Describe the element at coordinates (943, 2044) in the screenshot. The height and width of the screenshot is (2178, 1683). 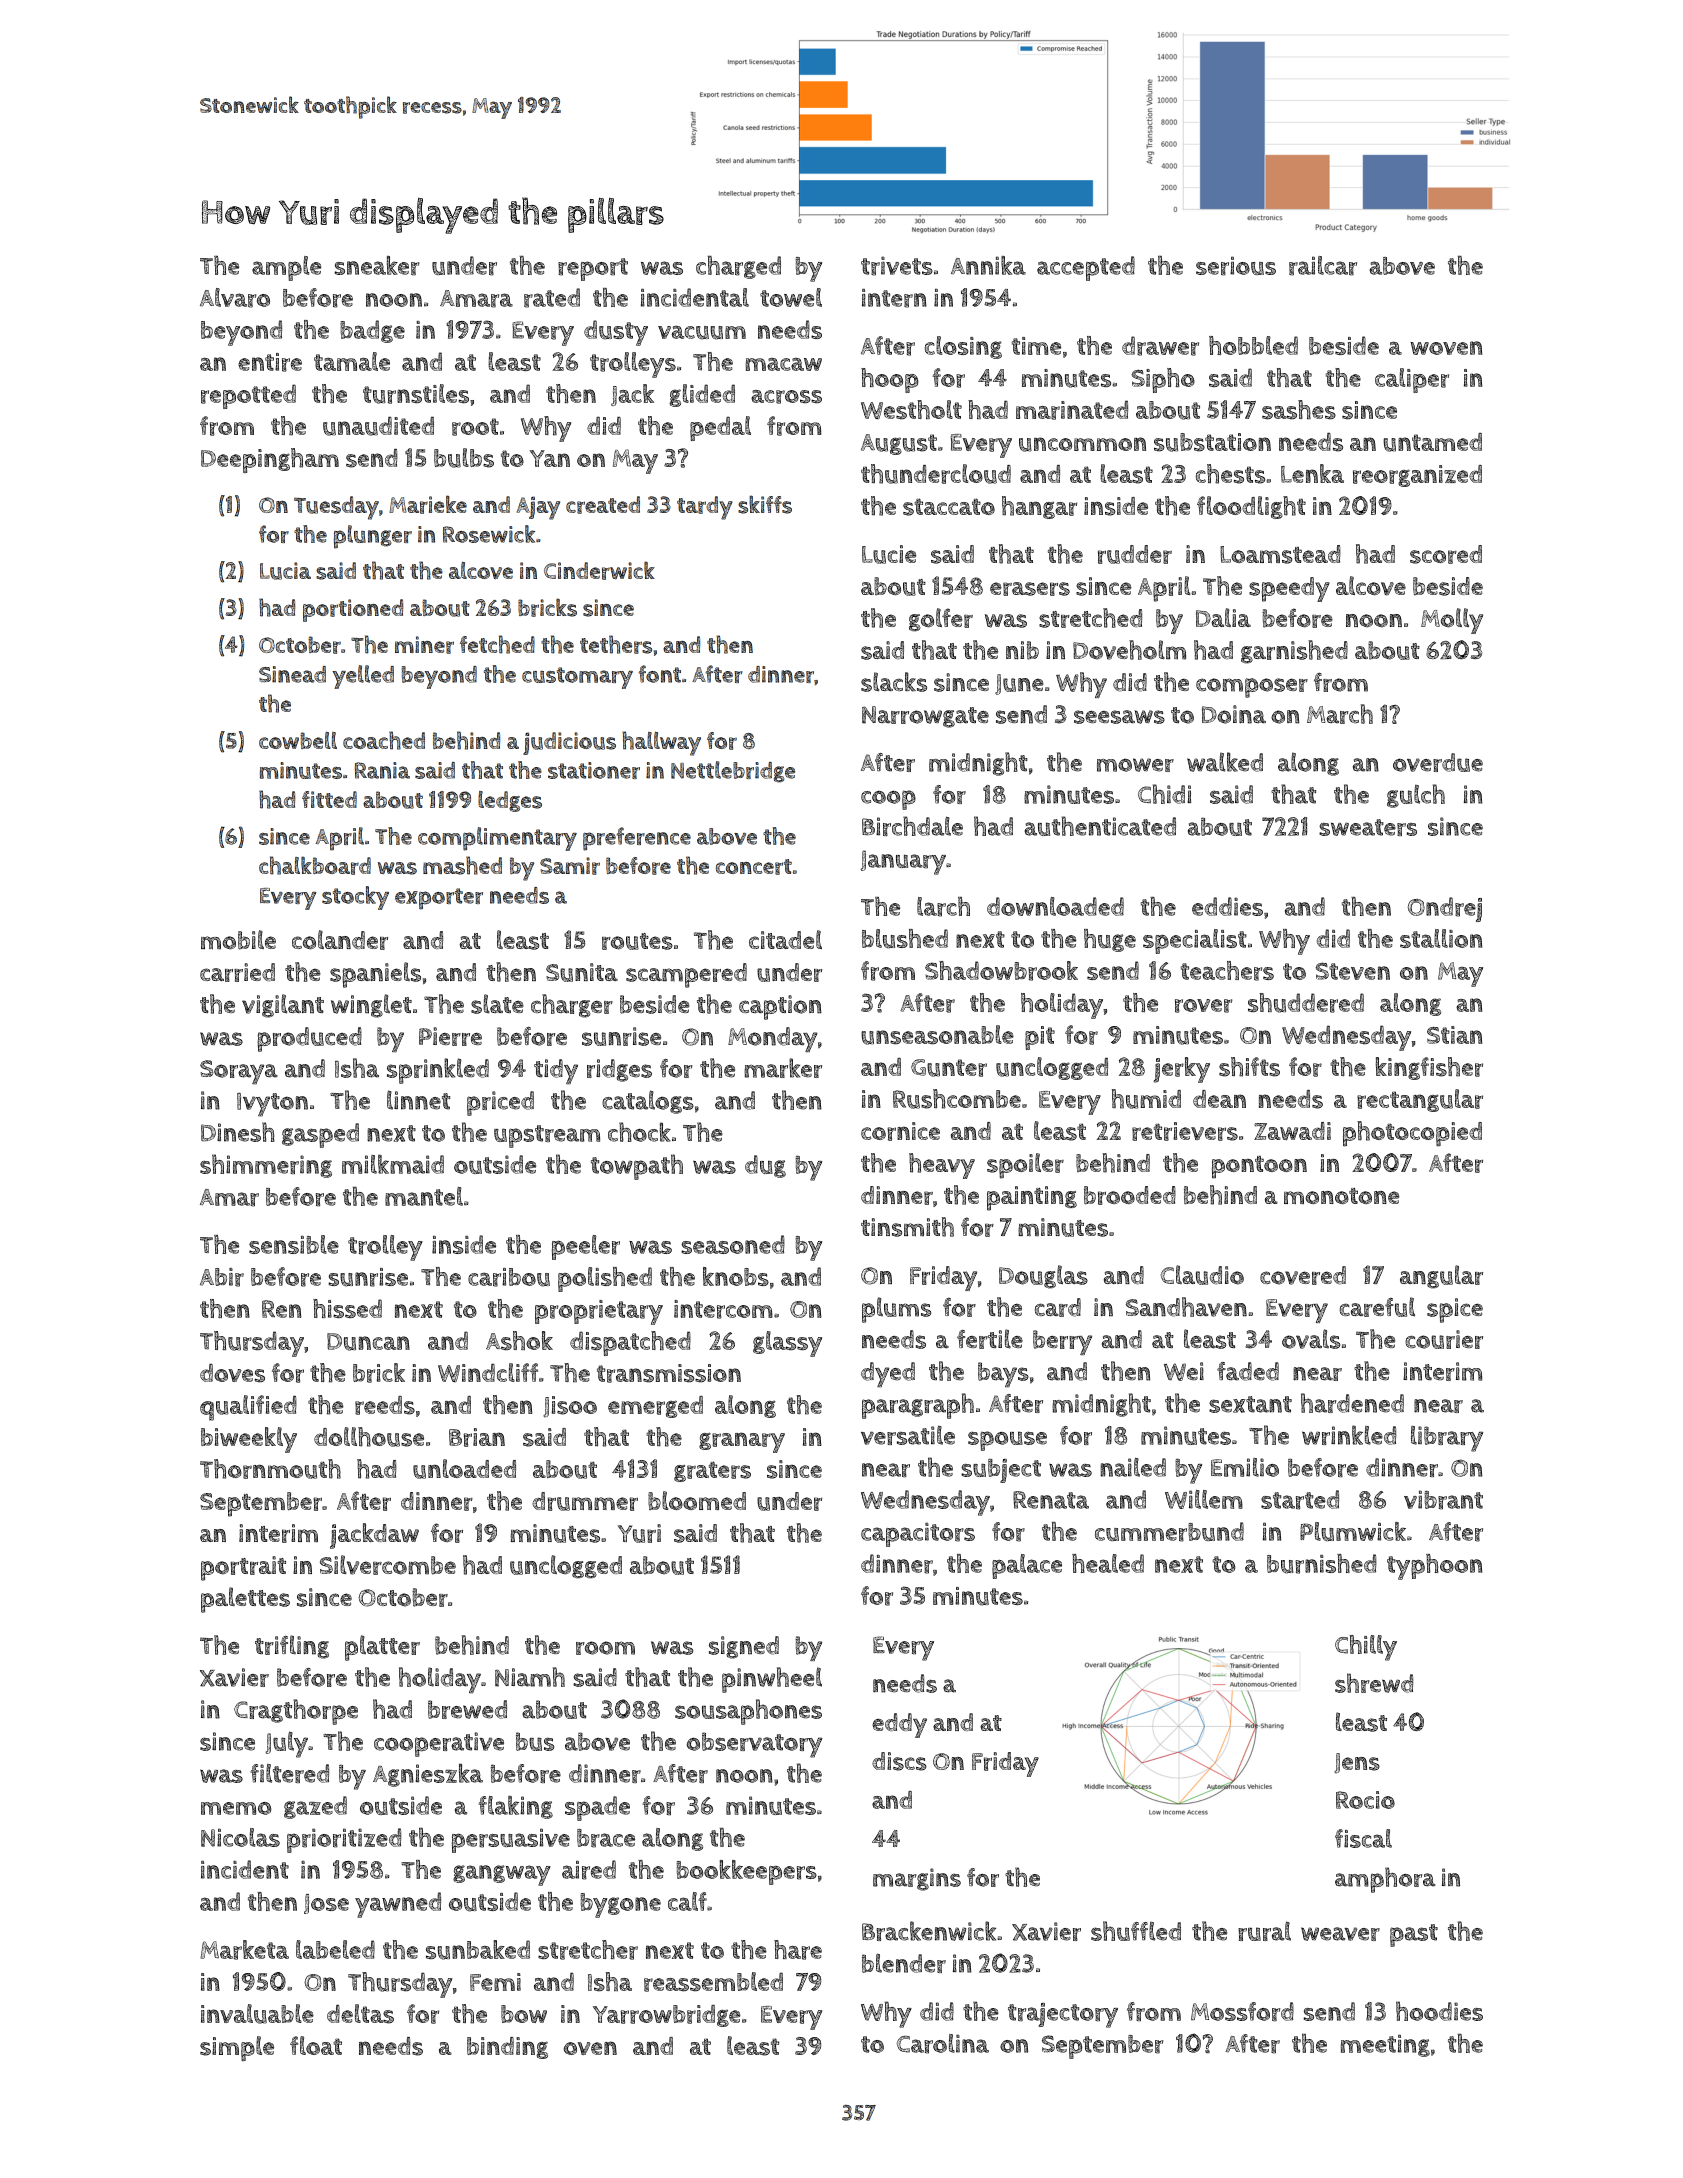
I see `Carolina` at that location.
